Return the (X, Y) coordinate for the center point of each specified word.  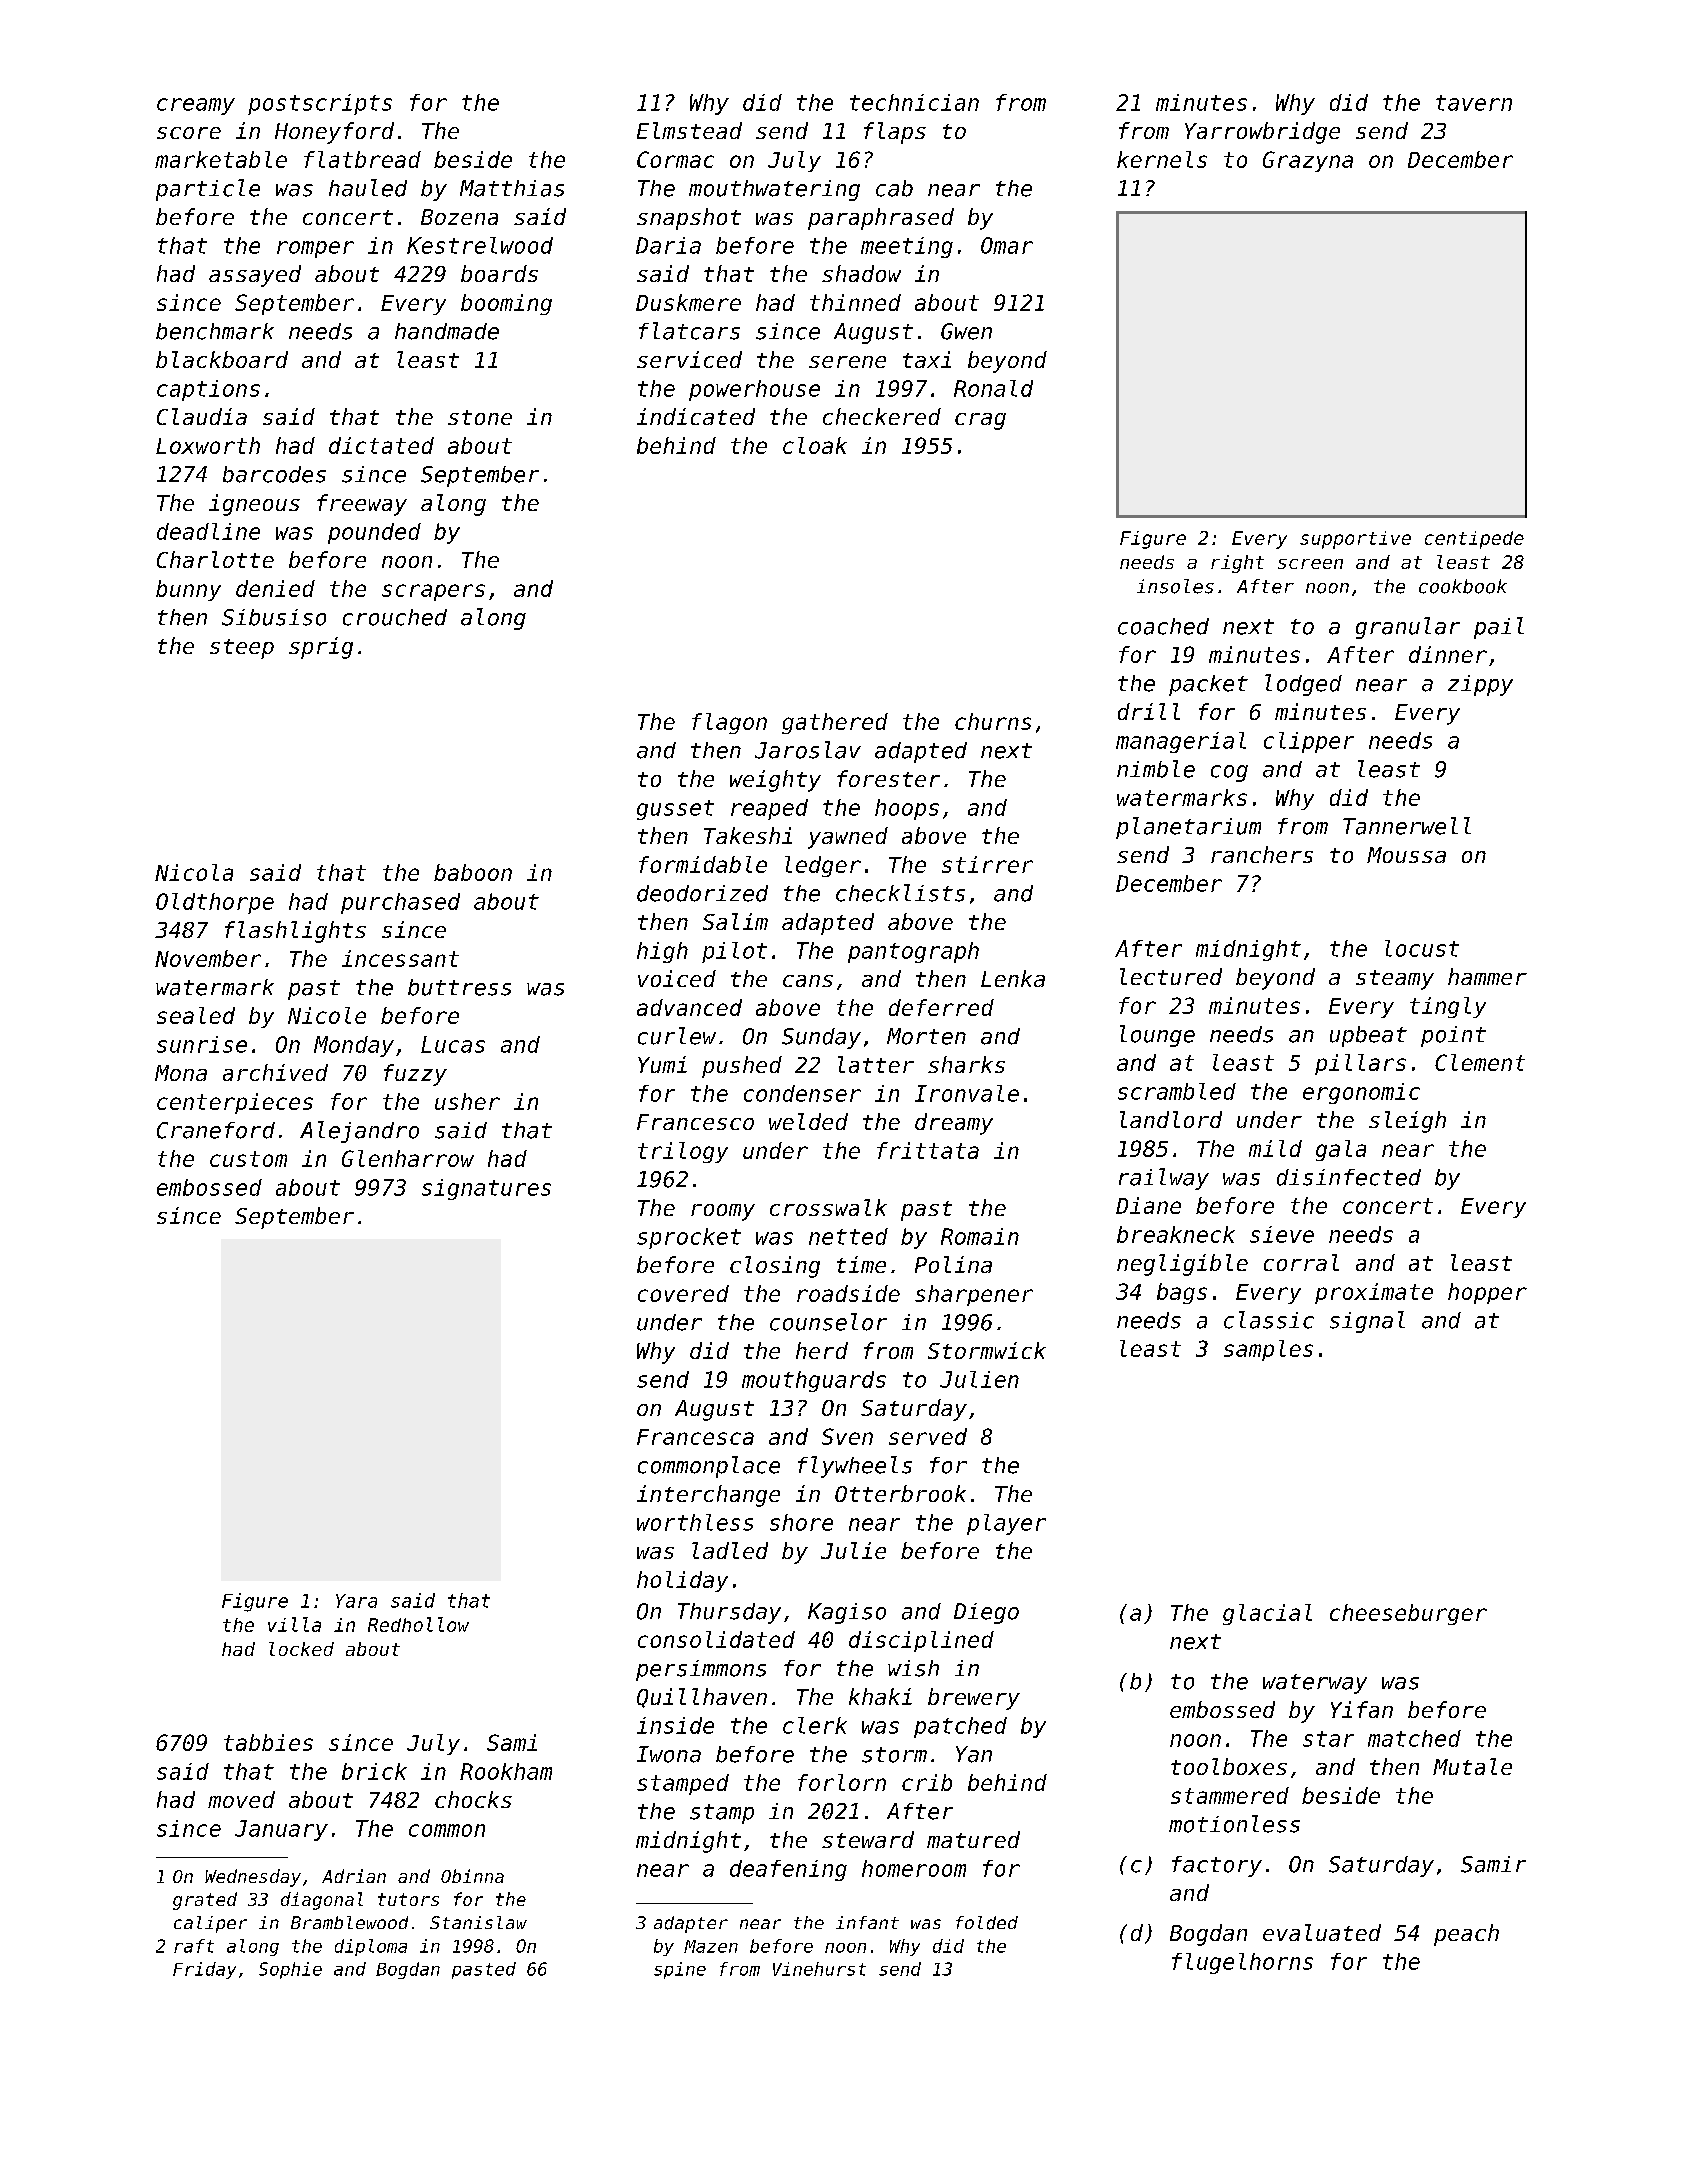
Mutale (1472, 1766)
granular (1408, 628)
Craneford (216, 1130)
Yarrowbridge (1262, 133)
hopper (1487, 1293)
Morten (926, 1036)
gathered (835, 723)
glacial (1267, 1614)
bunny (188, 590)
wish (913, 1668)
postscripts (320, 104)
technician (914, 102)
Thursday (729, 1613)
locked (301, 1649)
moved (241, 1799)
